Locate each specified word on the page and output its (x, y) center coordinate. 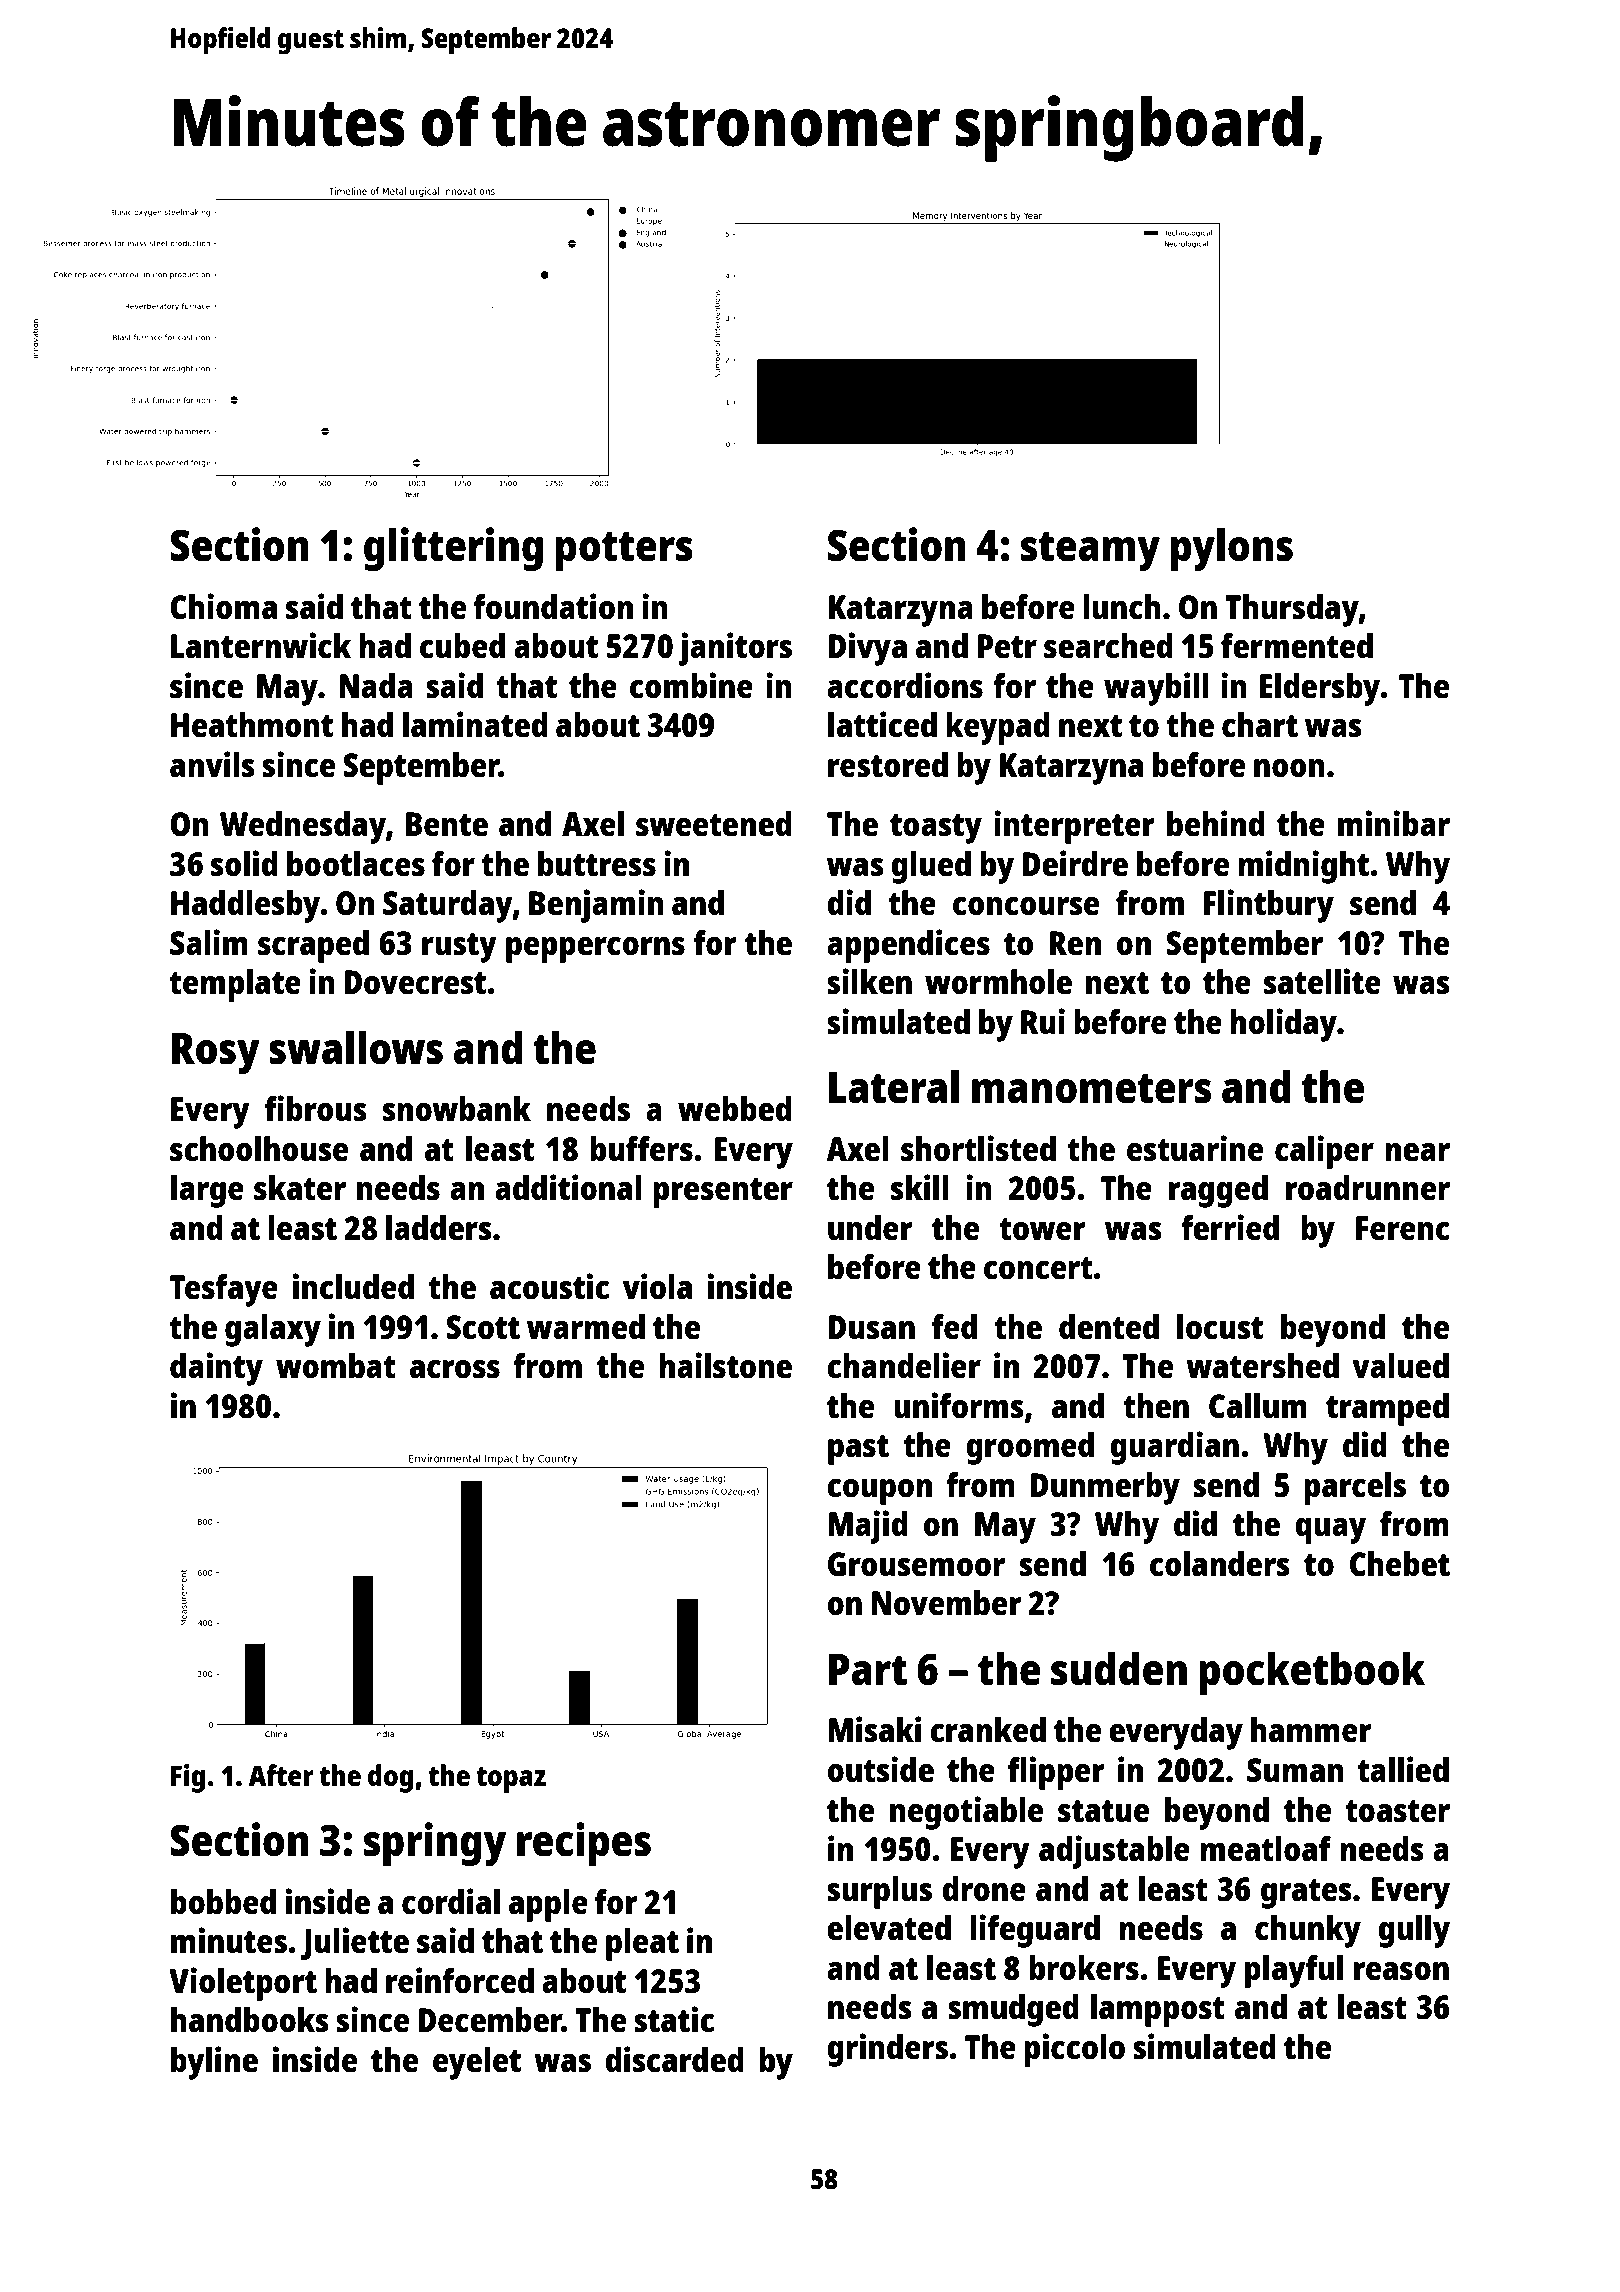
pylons (1232, 549)
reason (1401, 1971)
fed (954, 1327)
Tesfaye (224, 1290)
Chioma (223, 606)
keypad (998, 728)
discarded (674, 2059)
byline (214, 2063)
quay (1330, 1531)
